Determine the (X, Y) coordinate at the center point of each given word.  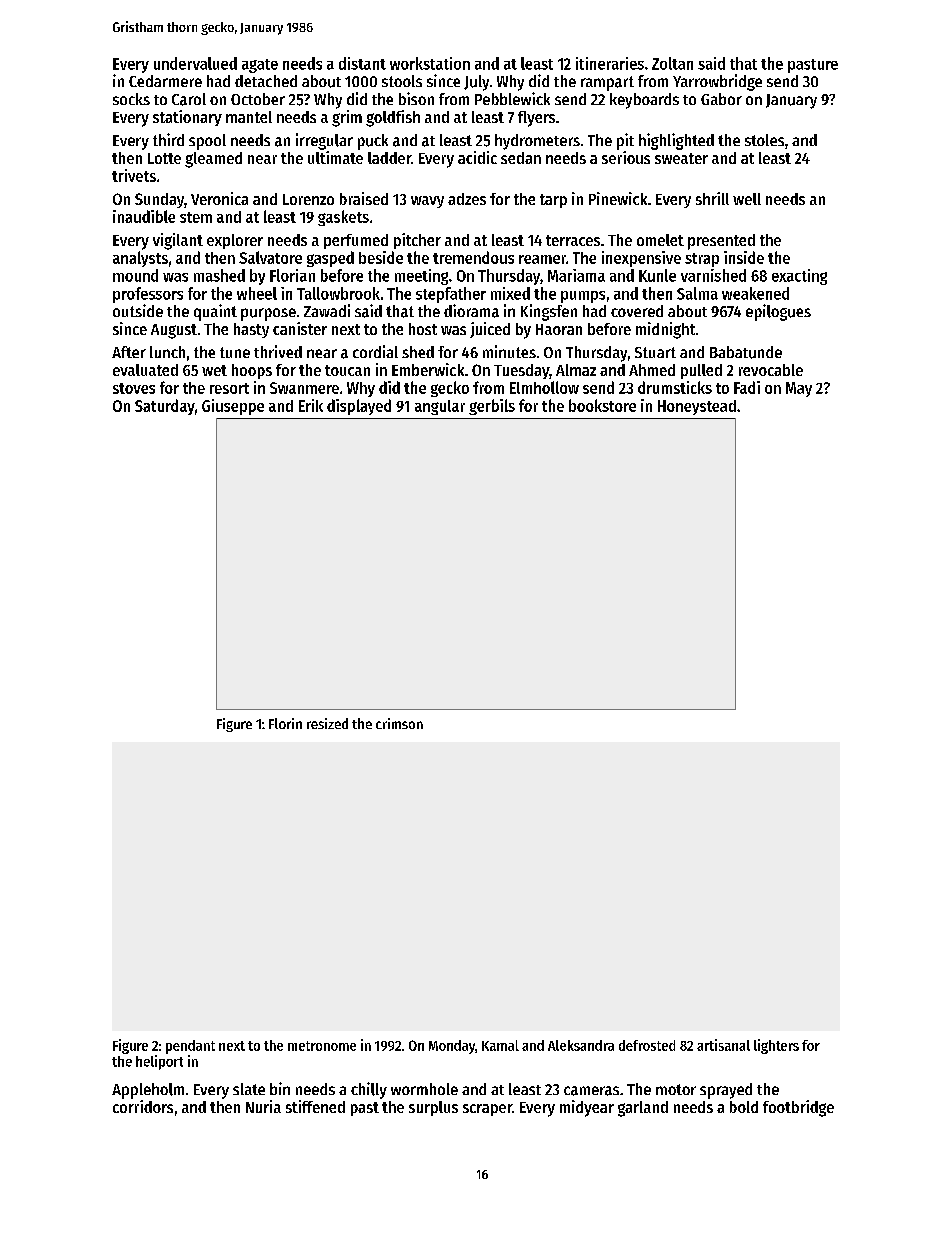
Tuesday (521, 371)
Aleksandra (581, 1045)
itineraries (610, 63)
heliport (159, 1062)
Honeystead (697, 407)
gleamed (213, 160)
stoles (764, 140)
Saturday (165, 407)
